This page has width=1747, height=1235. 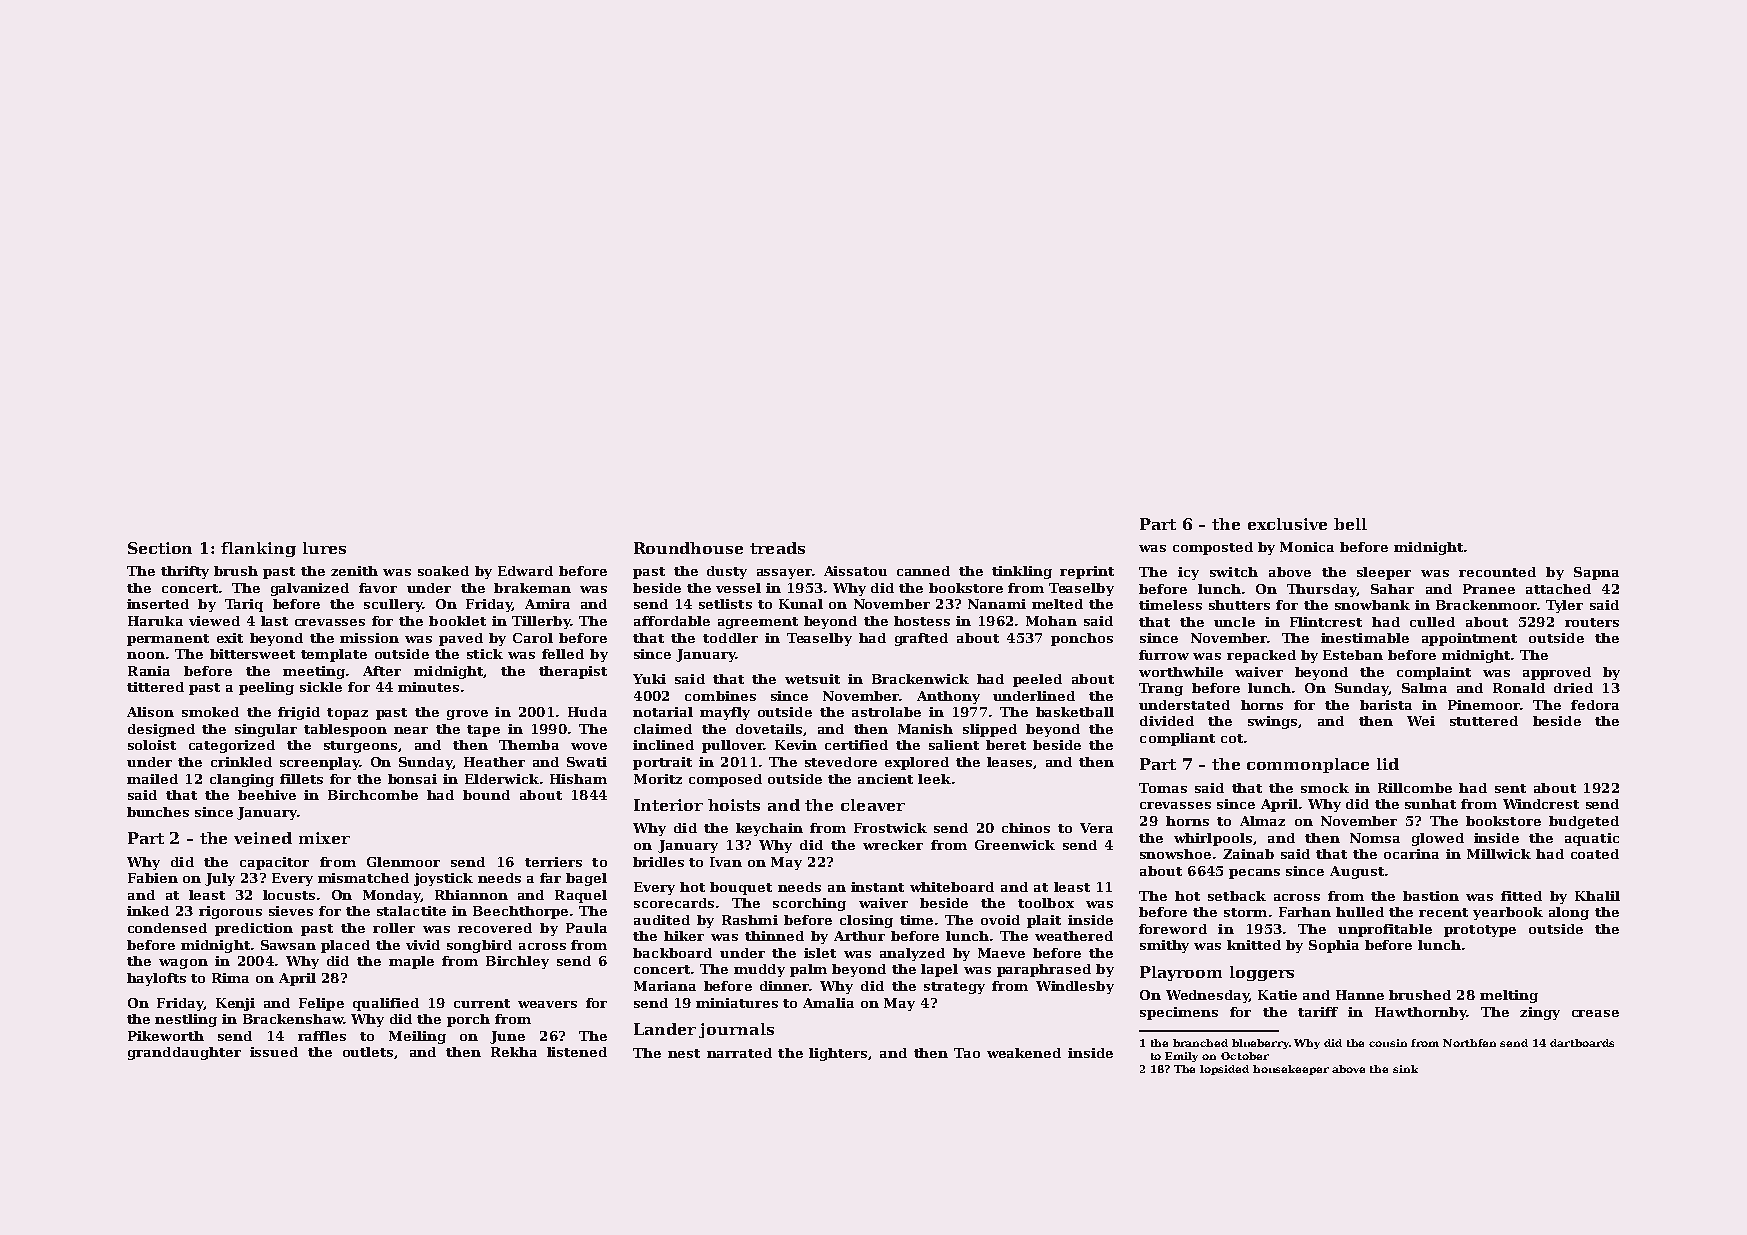 I want to click on galvanized, so click(x=310, y=589).
